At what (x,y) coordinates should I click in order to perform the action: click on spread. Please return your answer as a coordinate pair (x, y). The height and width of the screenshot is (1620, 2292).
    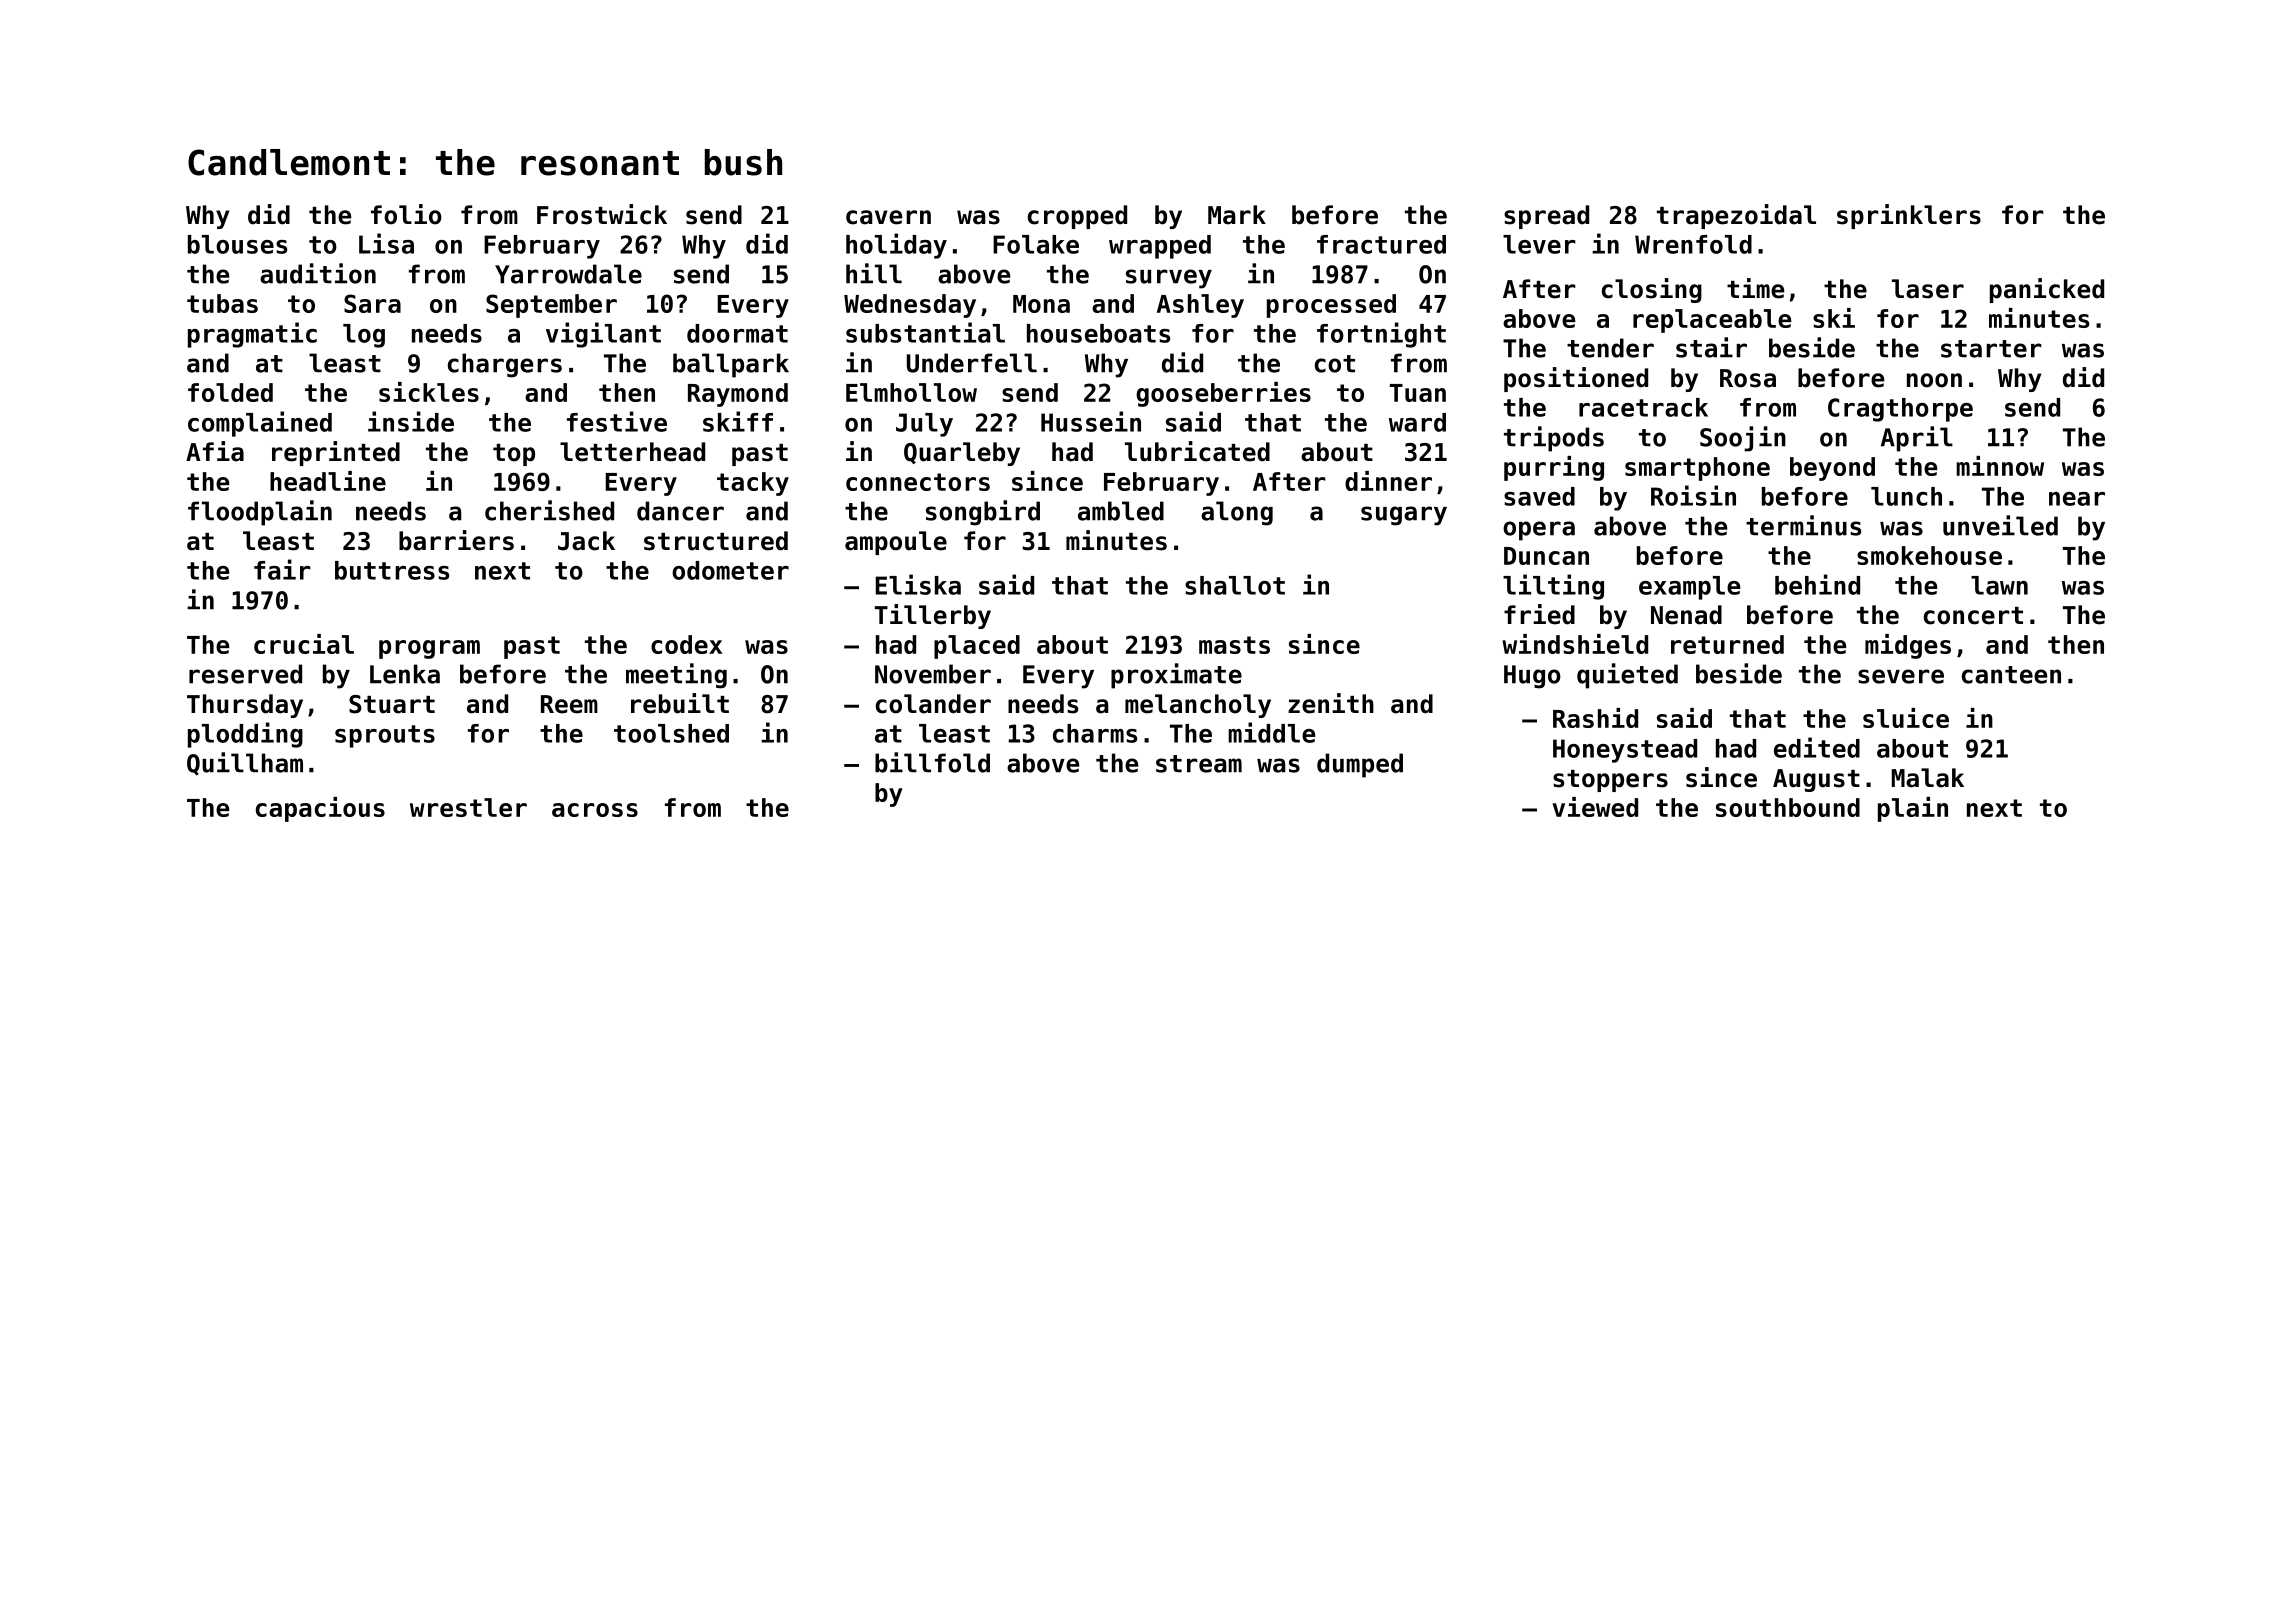
    Looking at the image, I should click on (1546, 217).
